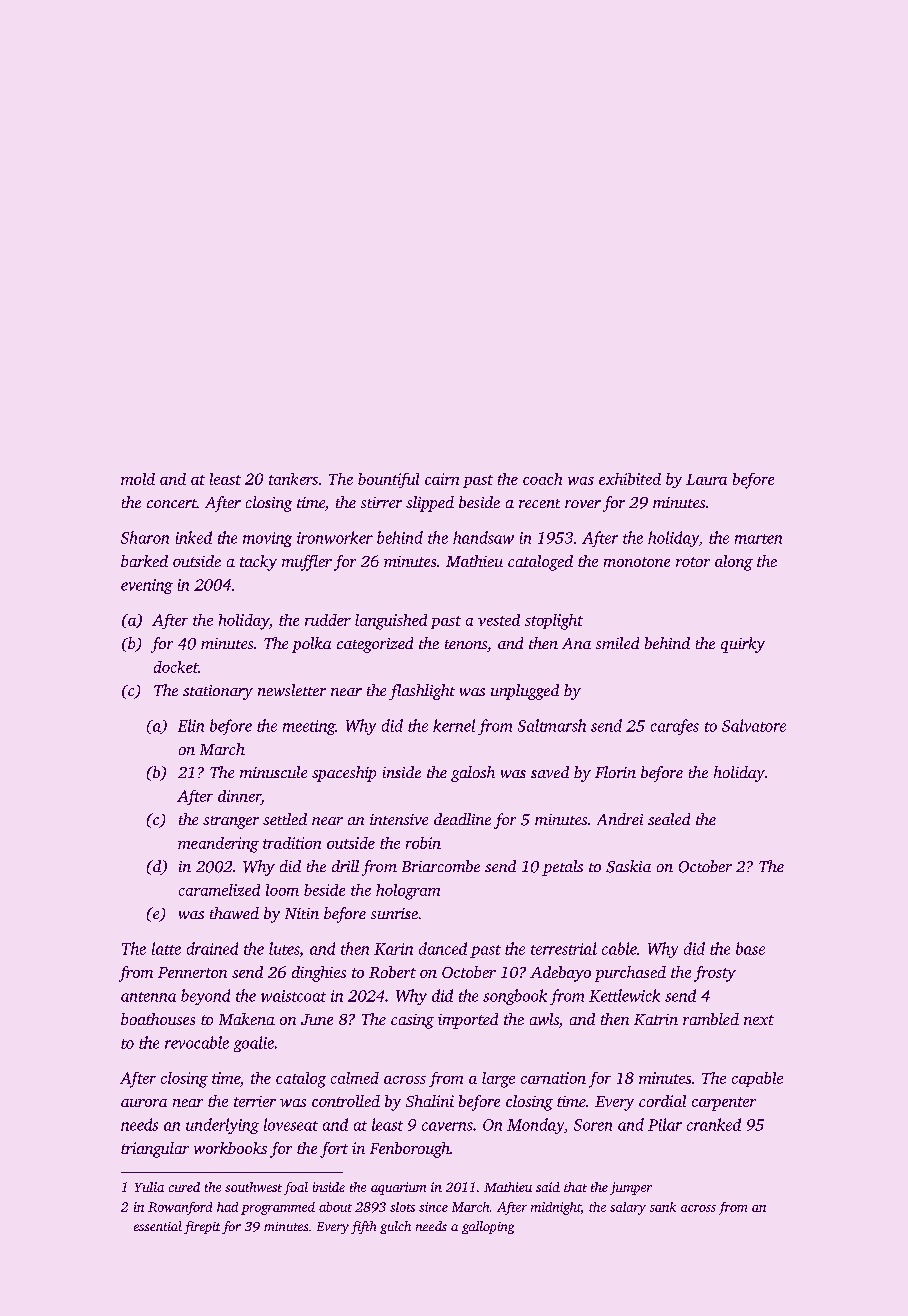  Describe the element at coordinates (754, 725) in the image. I see `Salvatore` at that location.
